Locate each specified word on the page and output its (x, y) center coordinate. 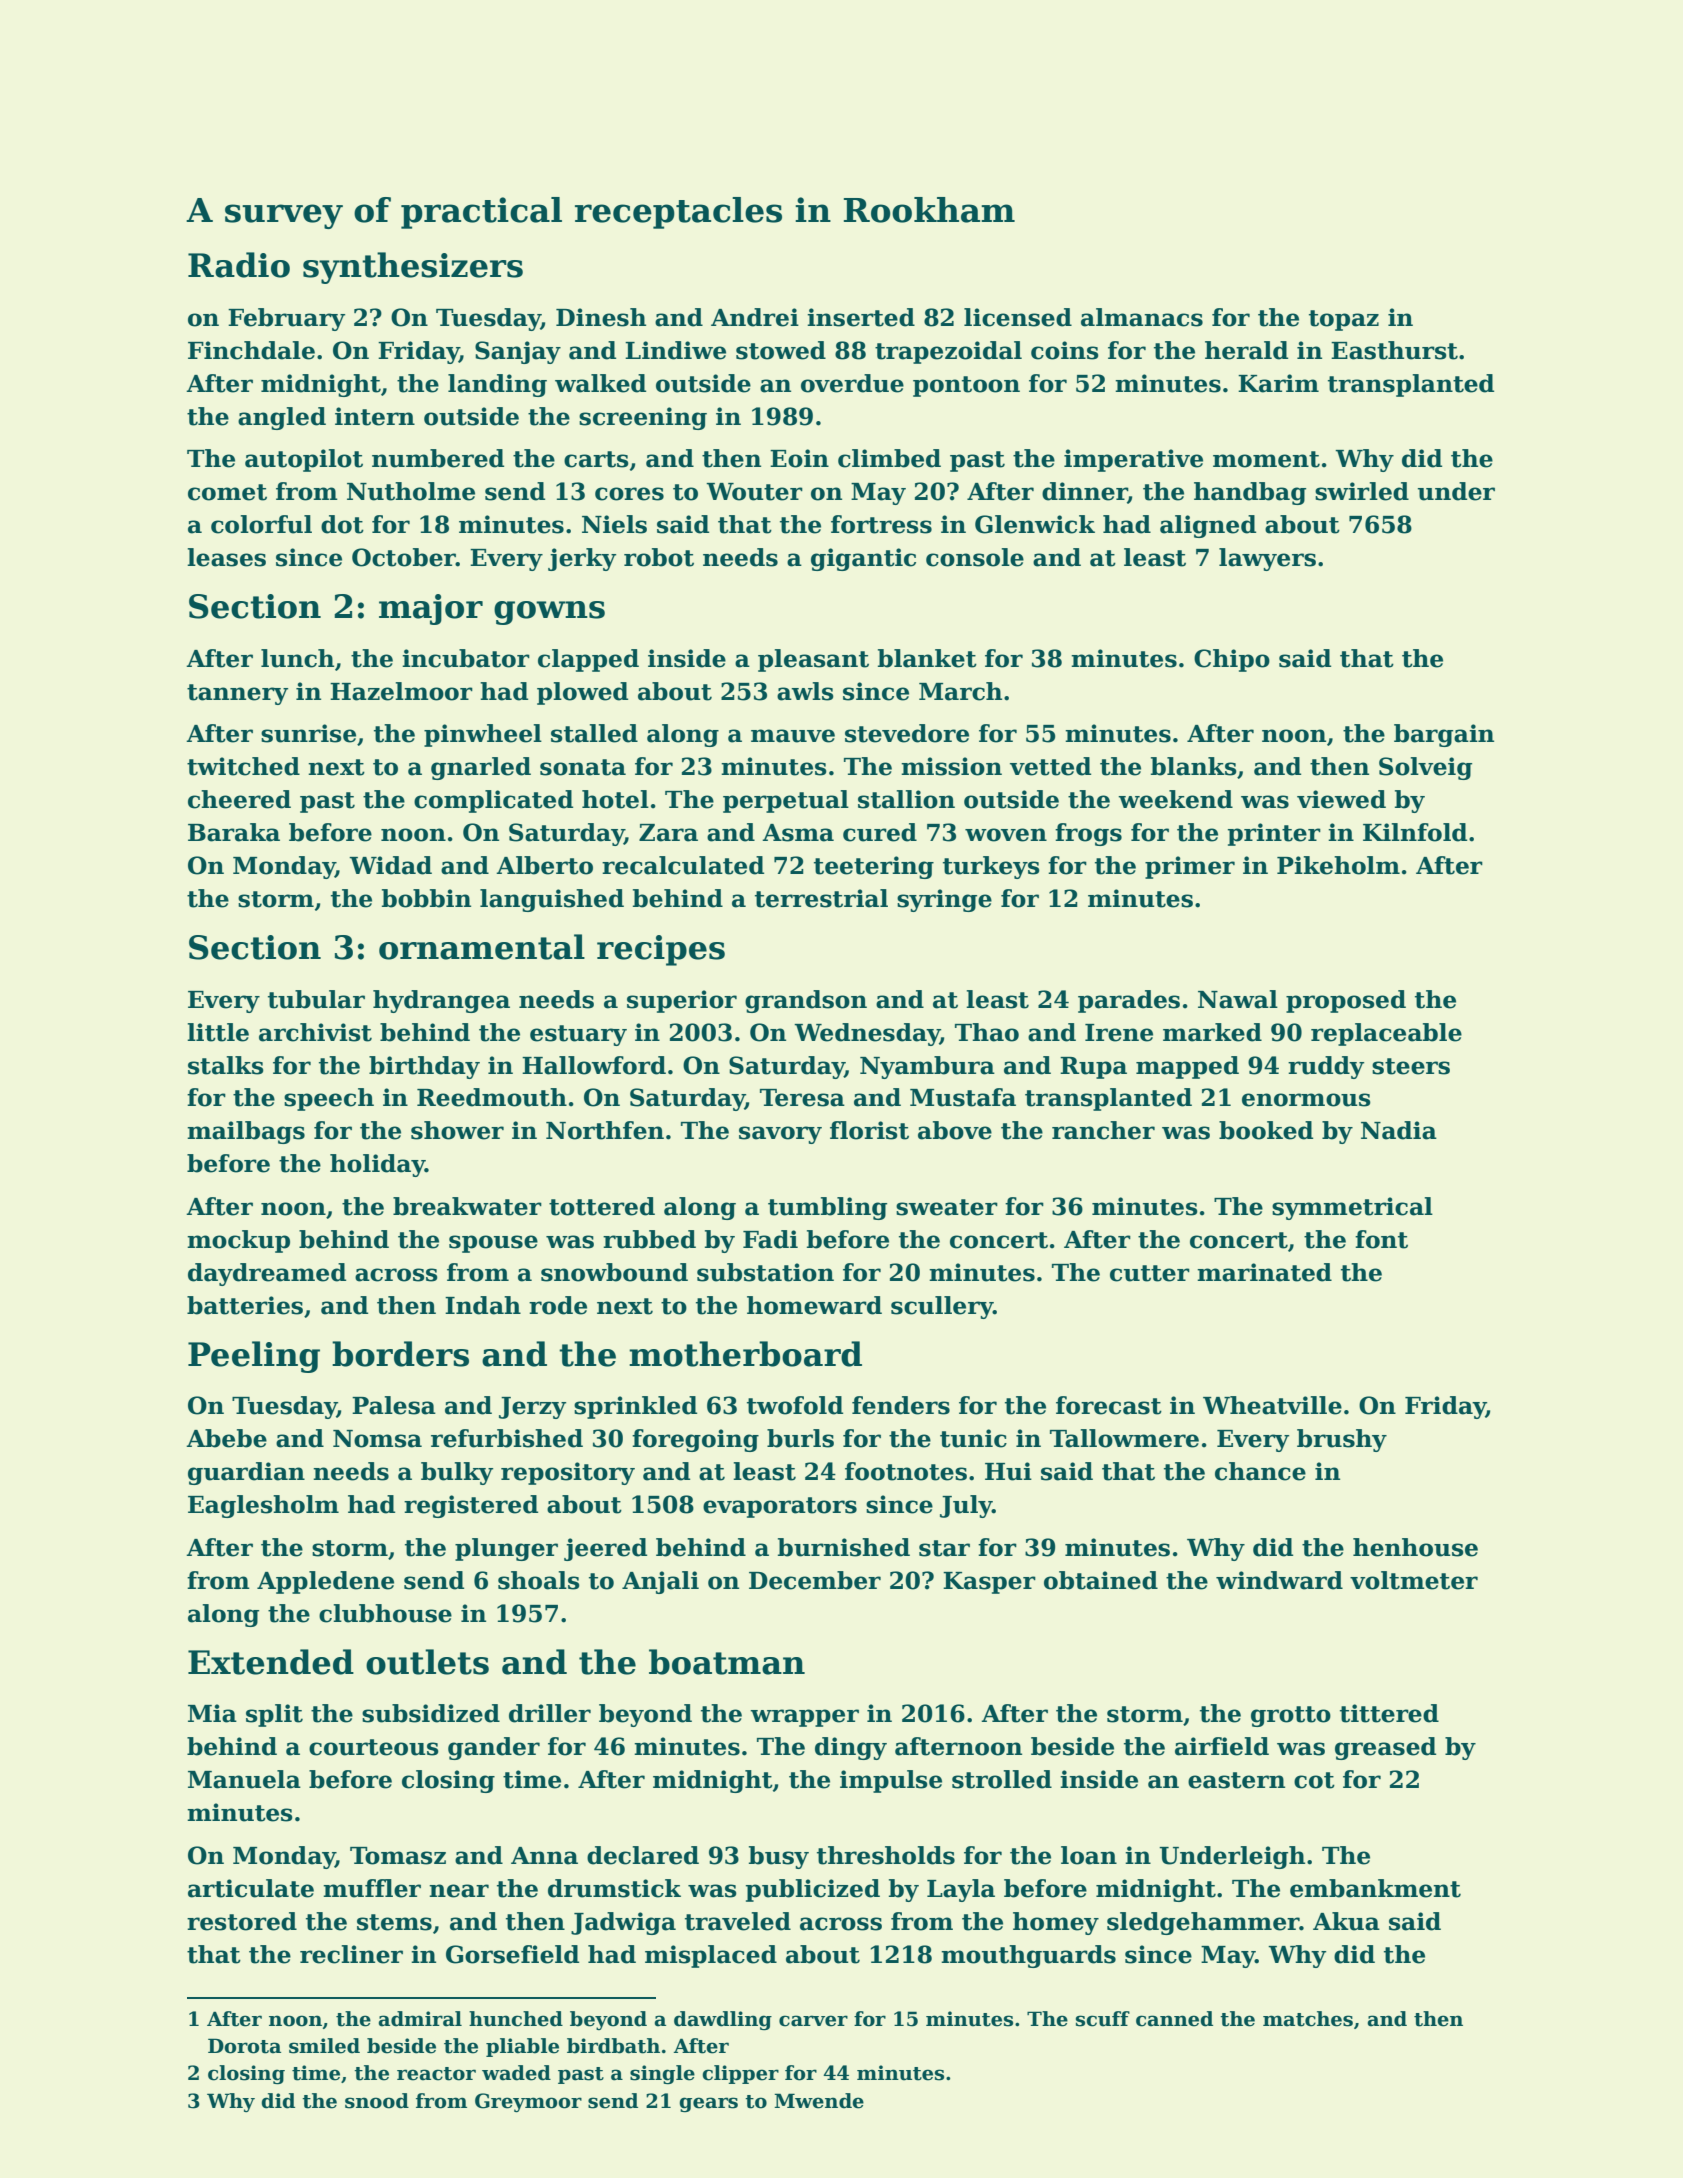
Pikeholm (1338, 865)
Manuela (244, 1779)
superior (682, 1001)
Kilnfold (1415, 832)
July (966, 1506)
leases (226, 557)
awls (805, 691)
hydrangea (441, 1001)
